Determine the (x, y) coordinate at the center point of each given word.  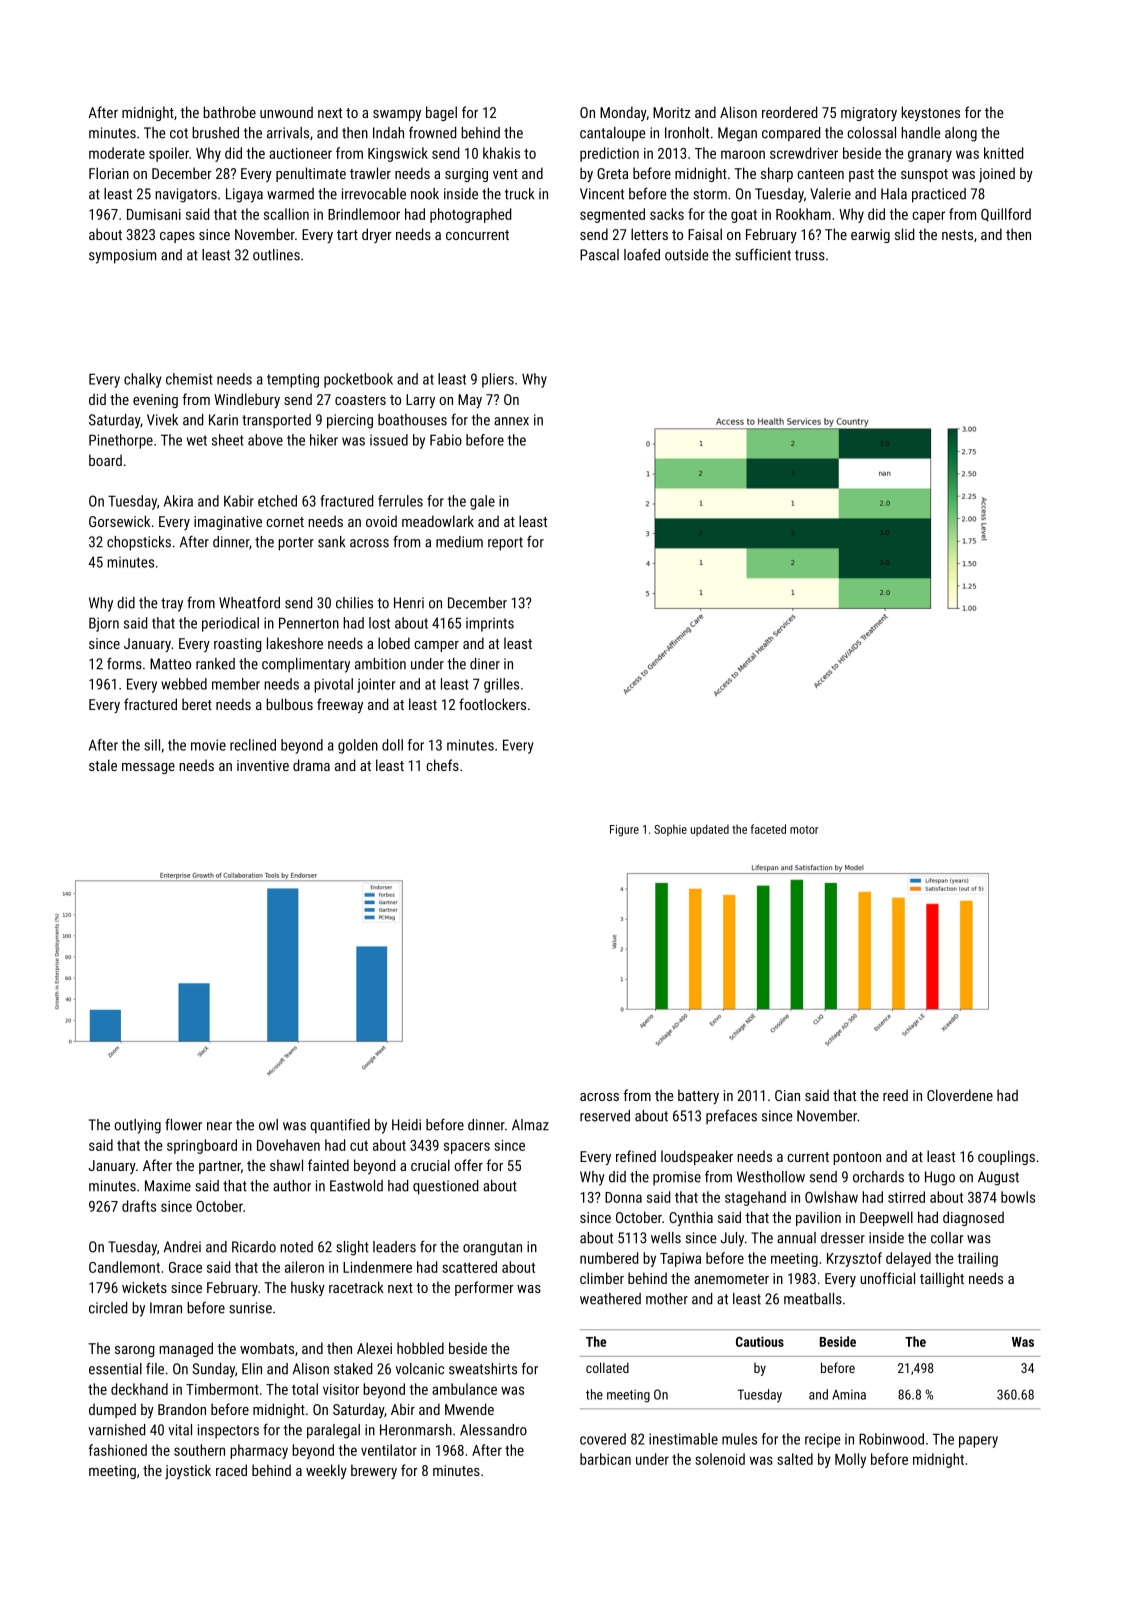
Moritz (672, 112)
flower (183, 1125)
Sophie (670, 830)
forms (124, 663)
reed (895, 1095)
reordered (789, 112)
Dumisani (154, 214)
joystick (188, 1471)
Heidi (406, 1125)
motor (804, 830)
